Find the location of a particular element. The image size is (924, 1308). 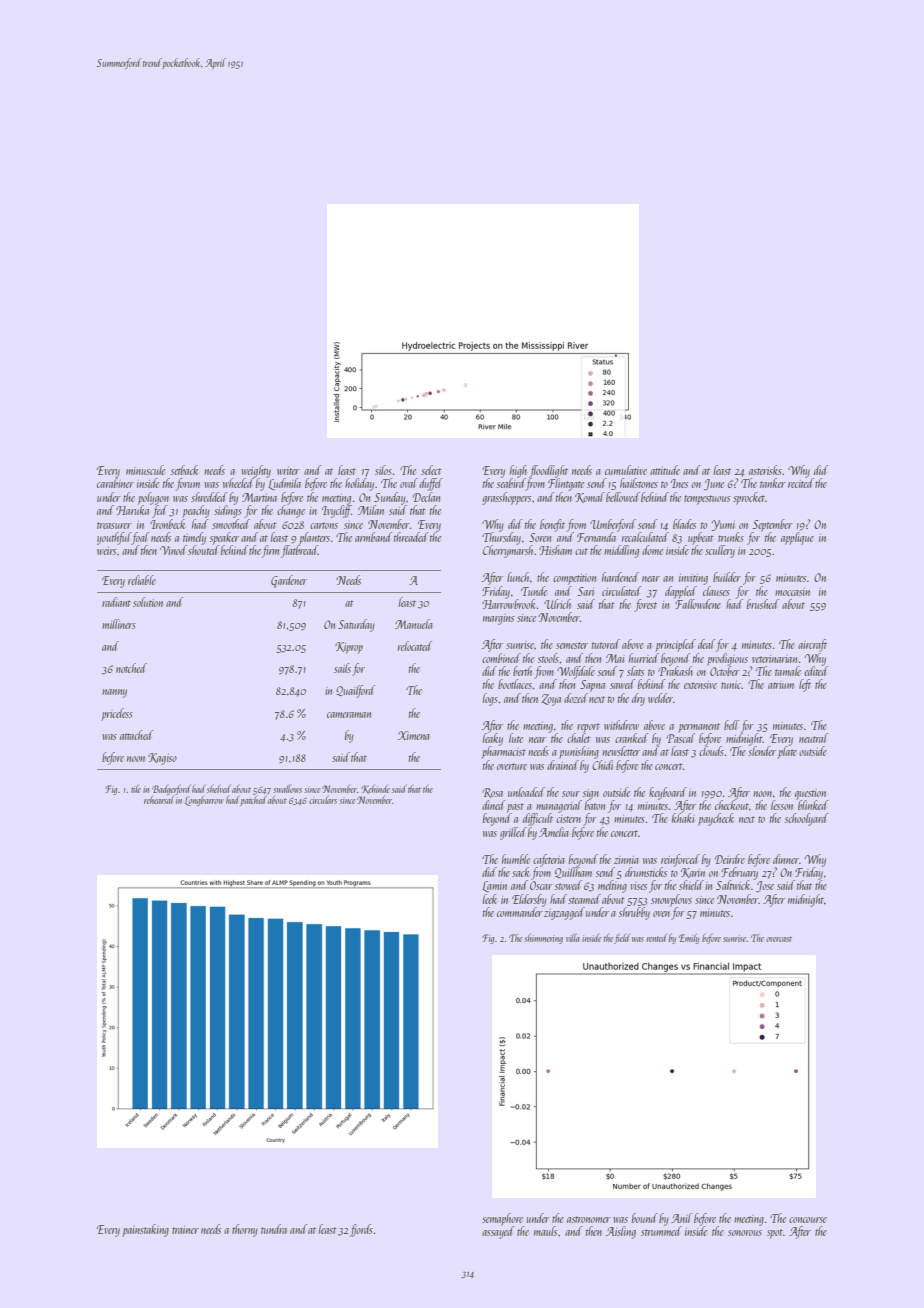

Gardener is located at coordinates (289, 581).
